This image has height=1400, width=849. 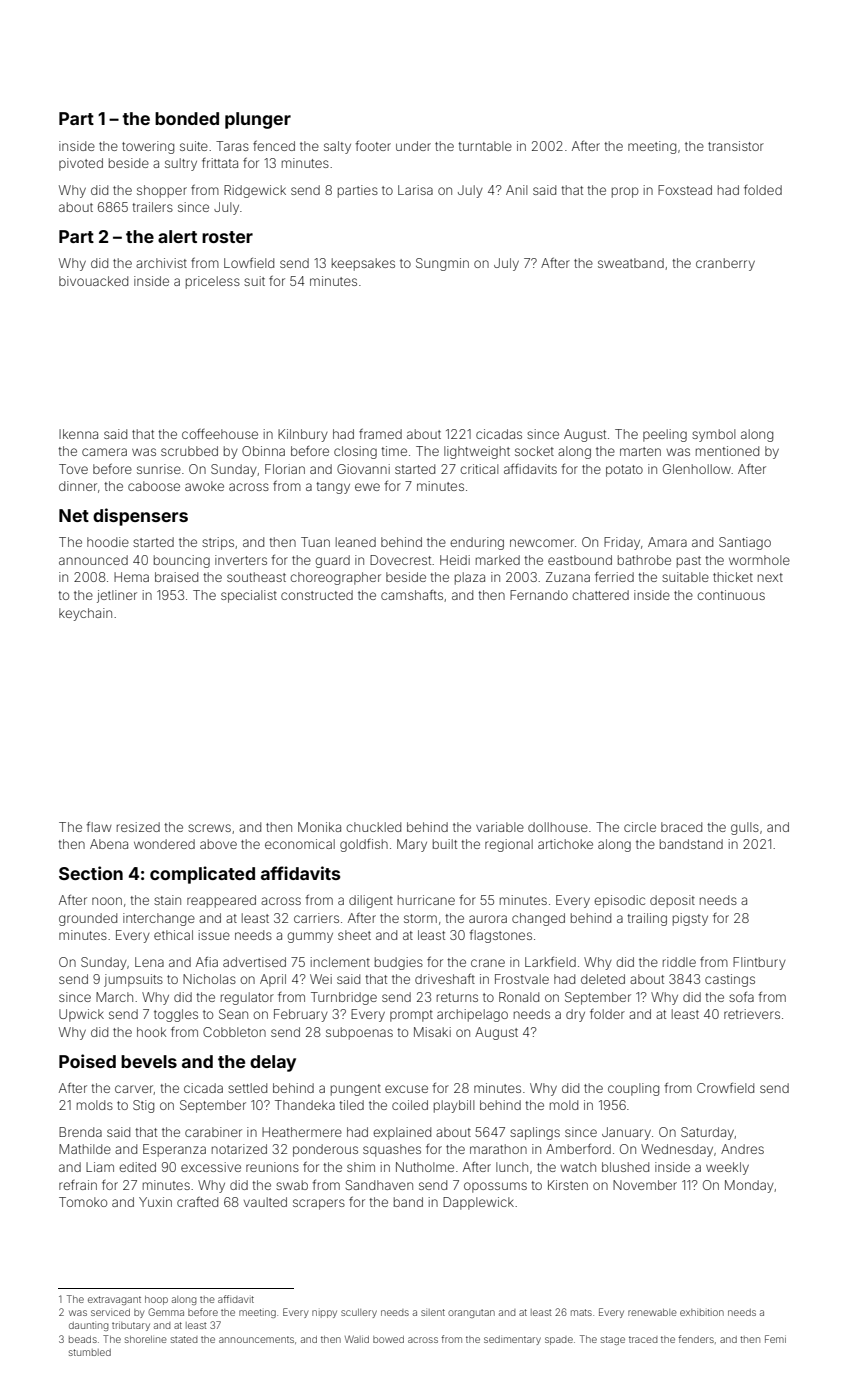 I want to click on riddle, so click(x=679, y=962).
